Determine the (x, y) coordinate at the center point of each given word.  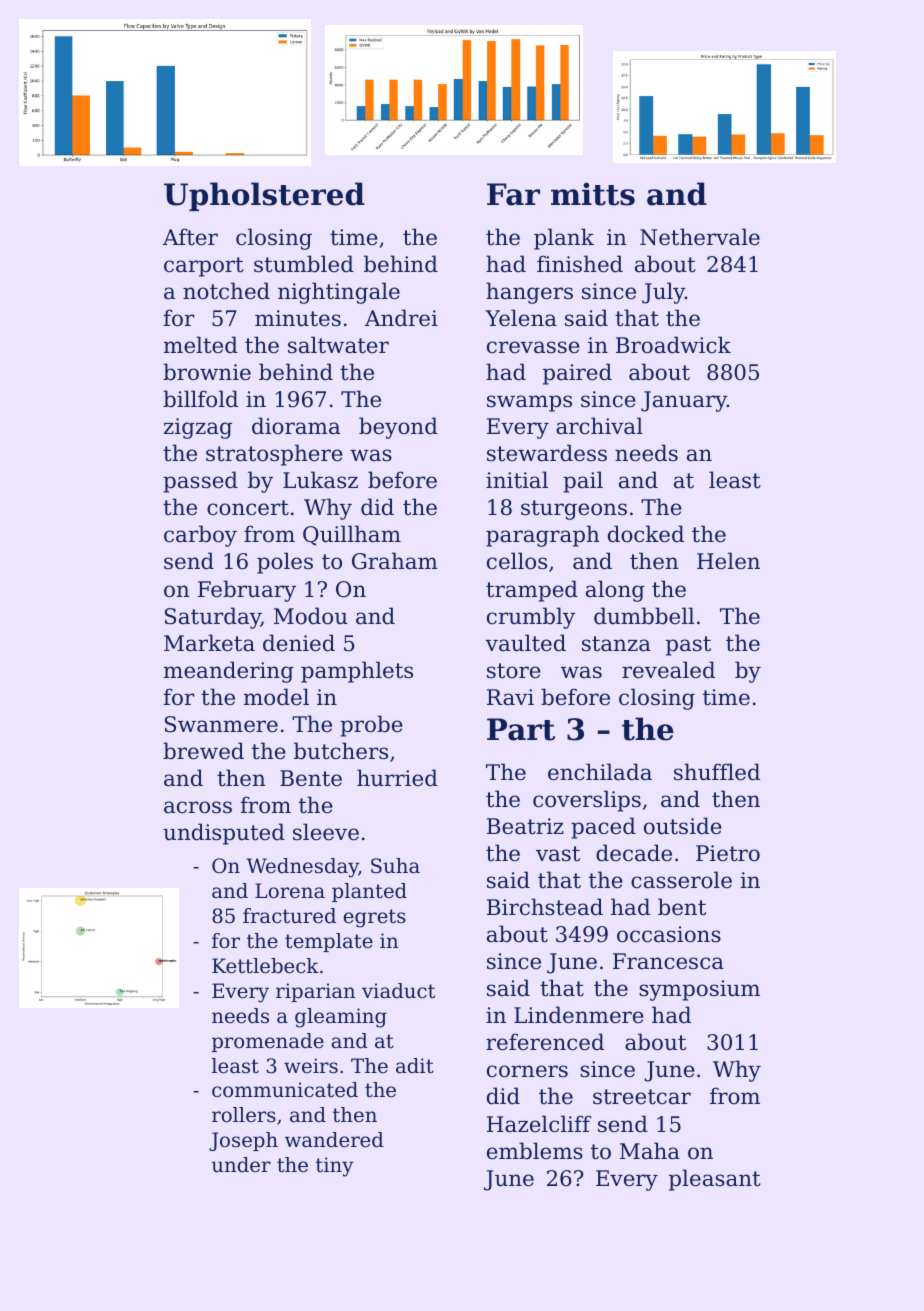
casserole (681, 880)
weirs (311, 1066)
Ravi (510, 697)
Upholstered (264, 196)
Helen (728, 561)
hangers (529, 293)
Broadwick (673, 345)
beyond (398, 428)
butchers (341, 751)
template (329, 942)
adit (415, 1065)
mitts (593, 194)
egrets (375, 918)
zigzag (198, 428)
